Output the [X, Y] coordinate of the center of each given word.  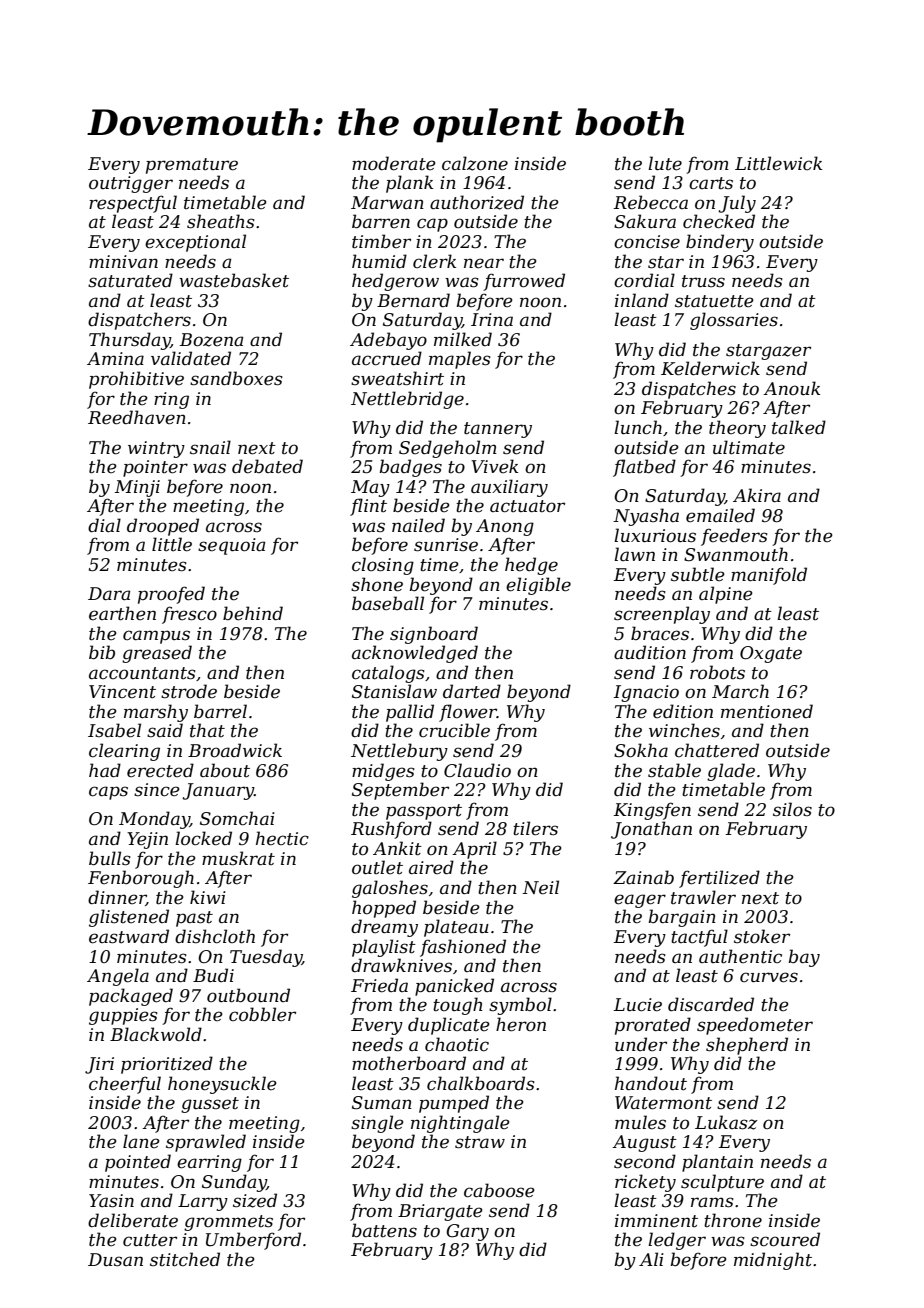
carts [711, 183]
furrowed [524, 282]
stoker [762, 936]
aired [431, 867]
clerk [434, 261]
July [737, 204]
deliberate [133, 1220]
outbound [248, 995]
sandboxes [236, 378]
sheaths [221, 221]
